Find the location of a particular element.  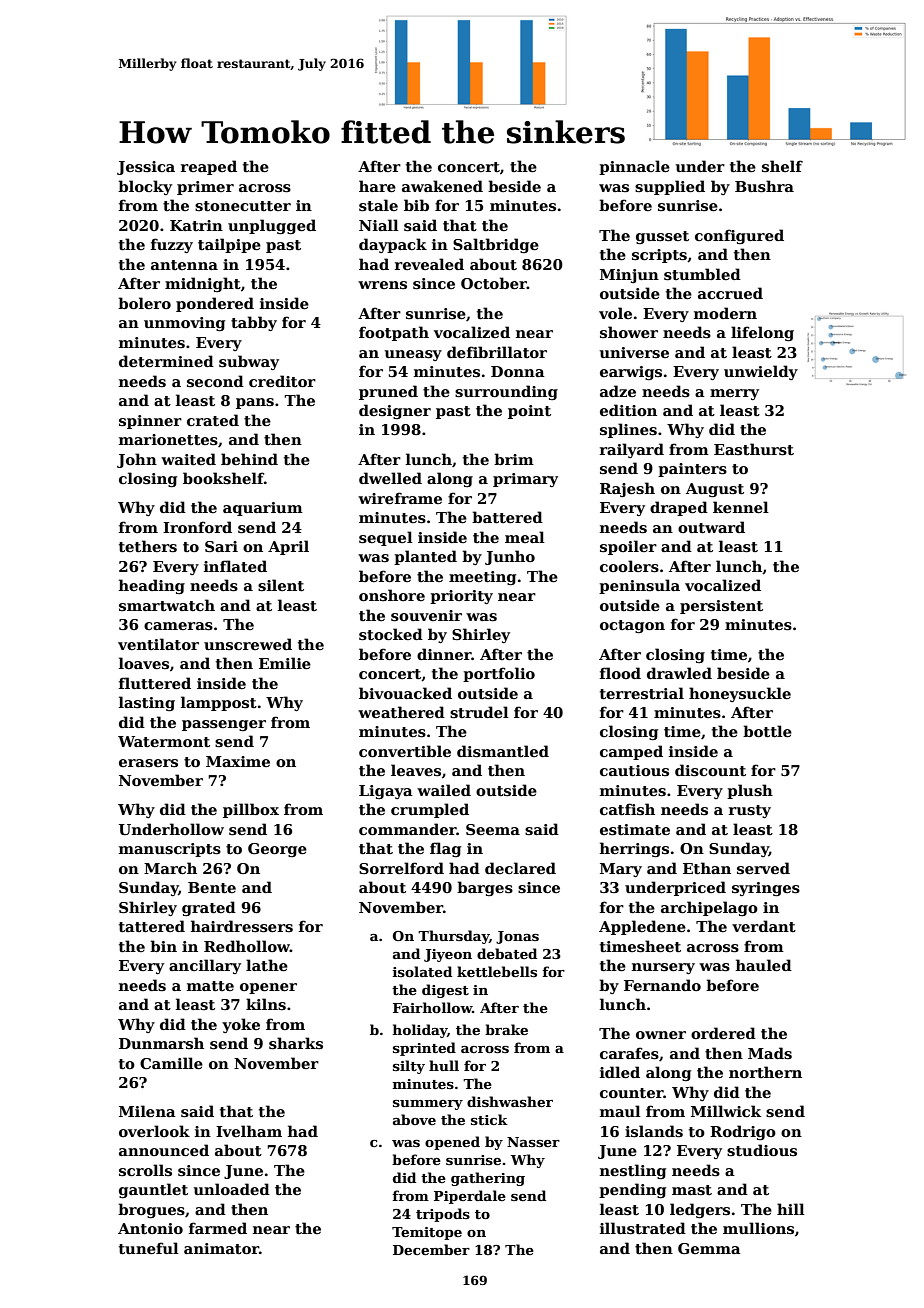

behind is located at coordinates (249, 459).
